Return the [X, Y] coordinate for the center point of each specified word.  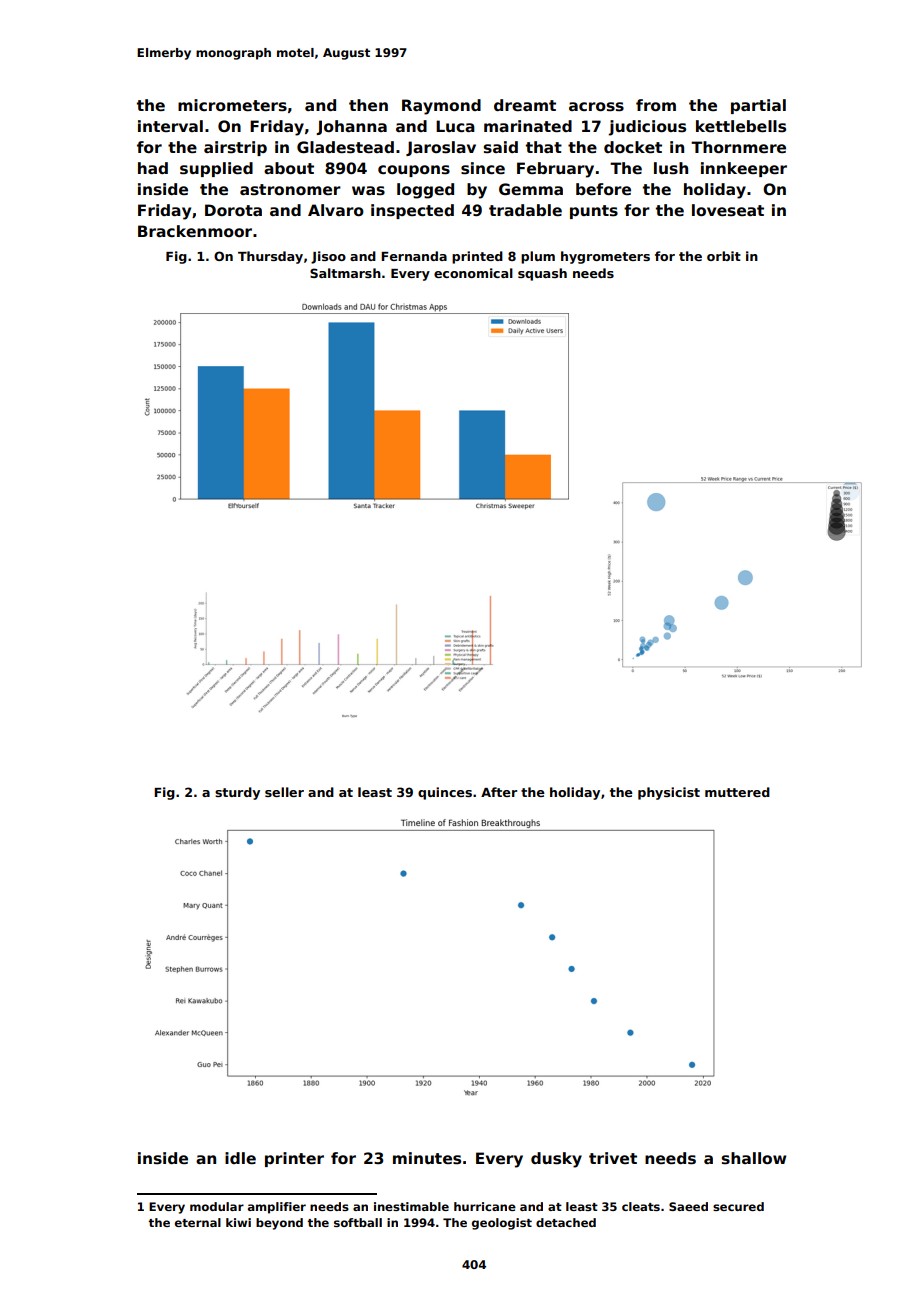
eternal [198, 1222]
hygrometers [605, 257]
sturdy [237, 793]
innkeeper [744, 169]
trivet [613, 1158]
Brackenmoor [195, 231]
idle [240, 1158]
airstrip [235, 148]
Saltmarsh [345, 273]
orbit [724, 256]
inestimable [411, 1206]
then [368, 105]
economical [473, 273]
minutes [427, 1158]
